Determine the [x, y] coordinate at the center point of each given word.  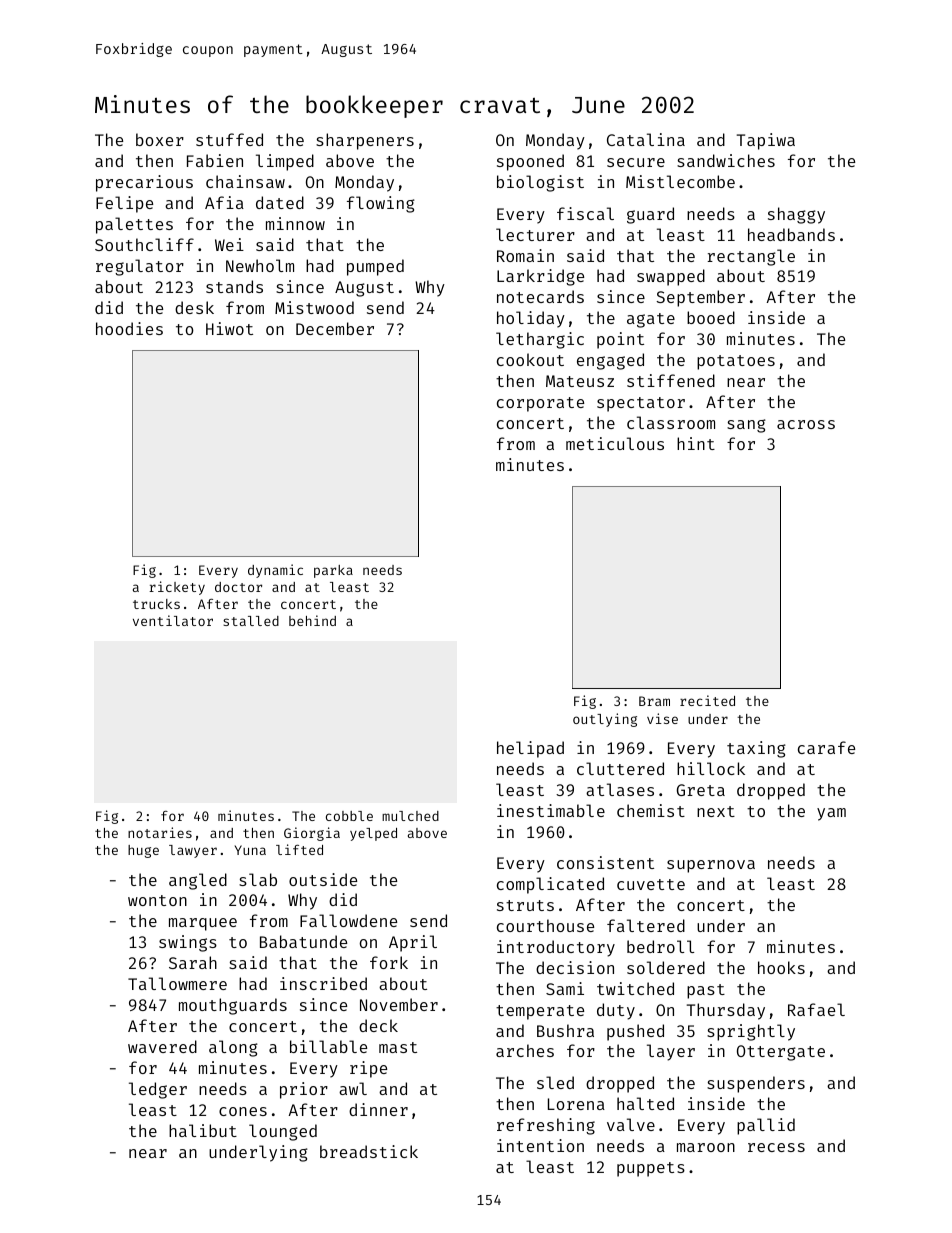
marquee [203, 924]
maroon [706, 1147]
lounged [283, 1132]
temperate [540, 1012]
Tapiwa [766, 141]
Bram [654, 701]
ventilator [173, 620]
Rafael [816, 1009]
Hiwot [229, 328]
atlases [620, 789]
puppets [651, 1169]
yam [831, 814]
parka [333, 571]
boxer [160, 139]
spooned [530, 162]
